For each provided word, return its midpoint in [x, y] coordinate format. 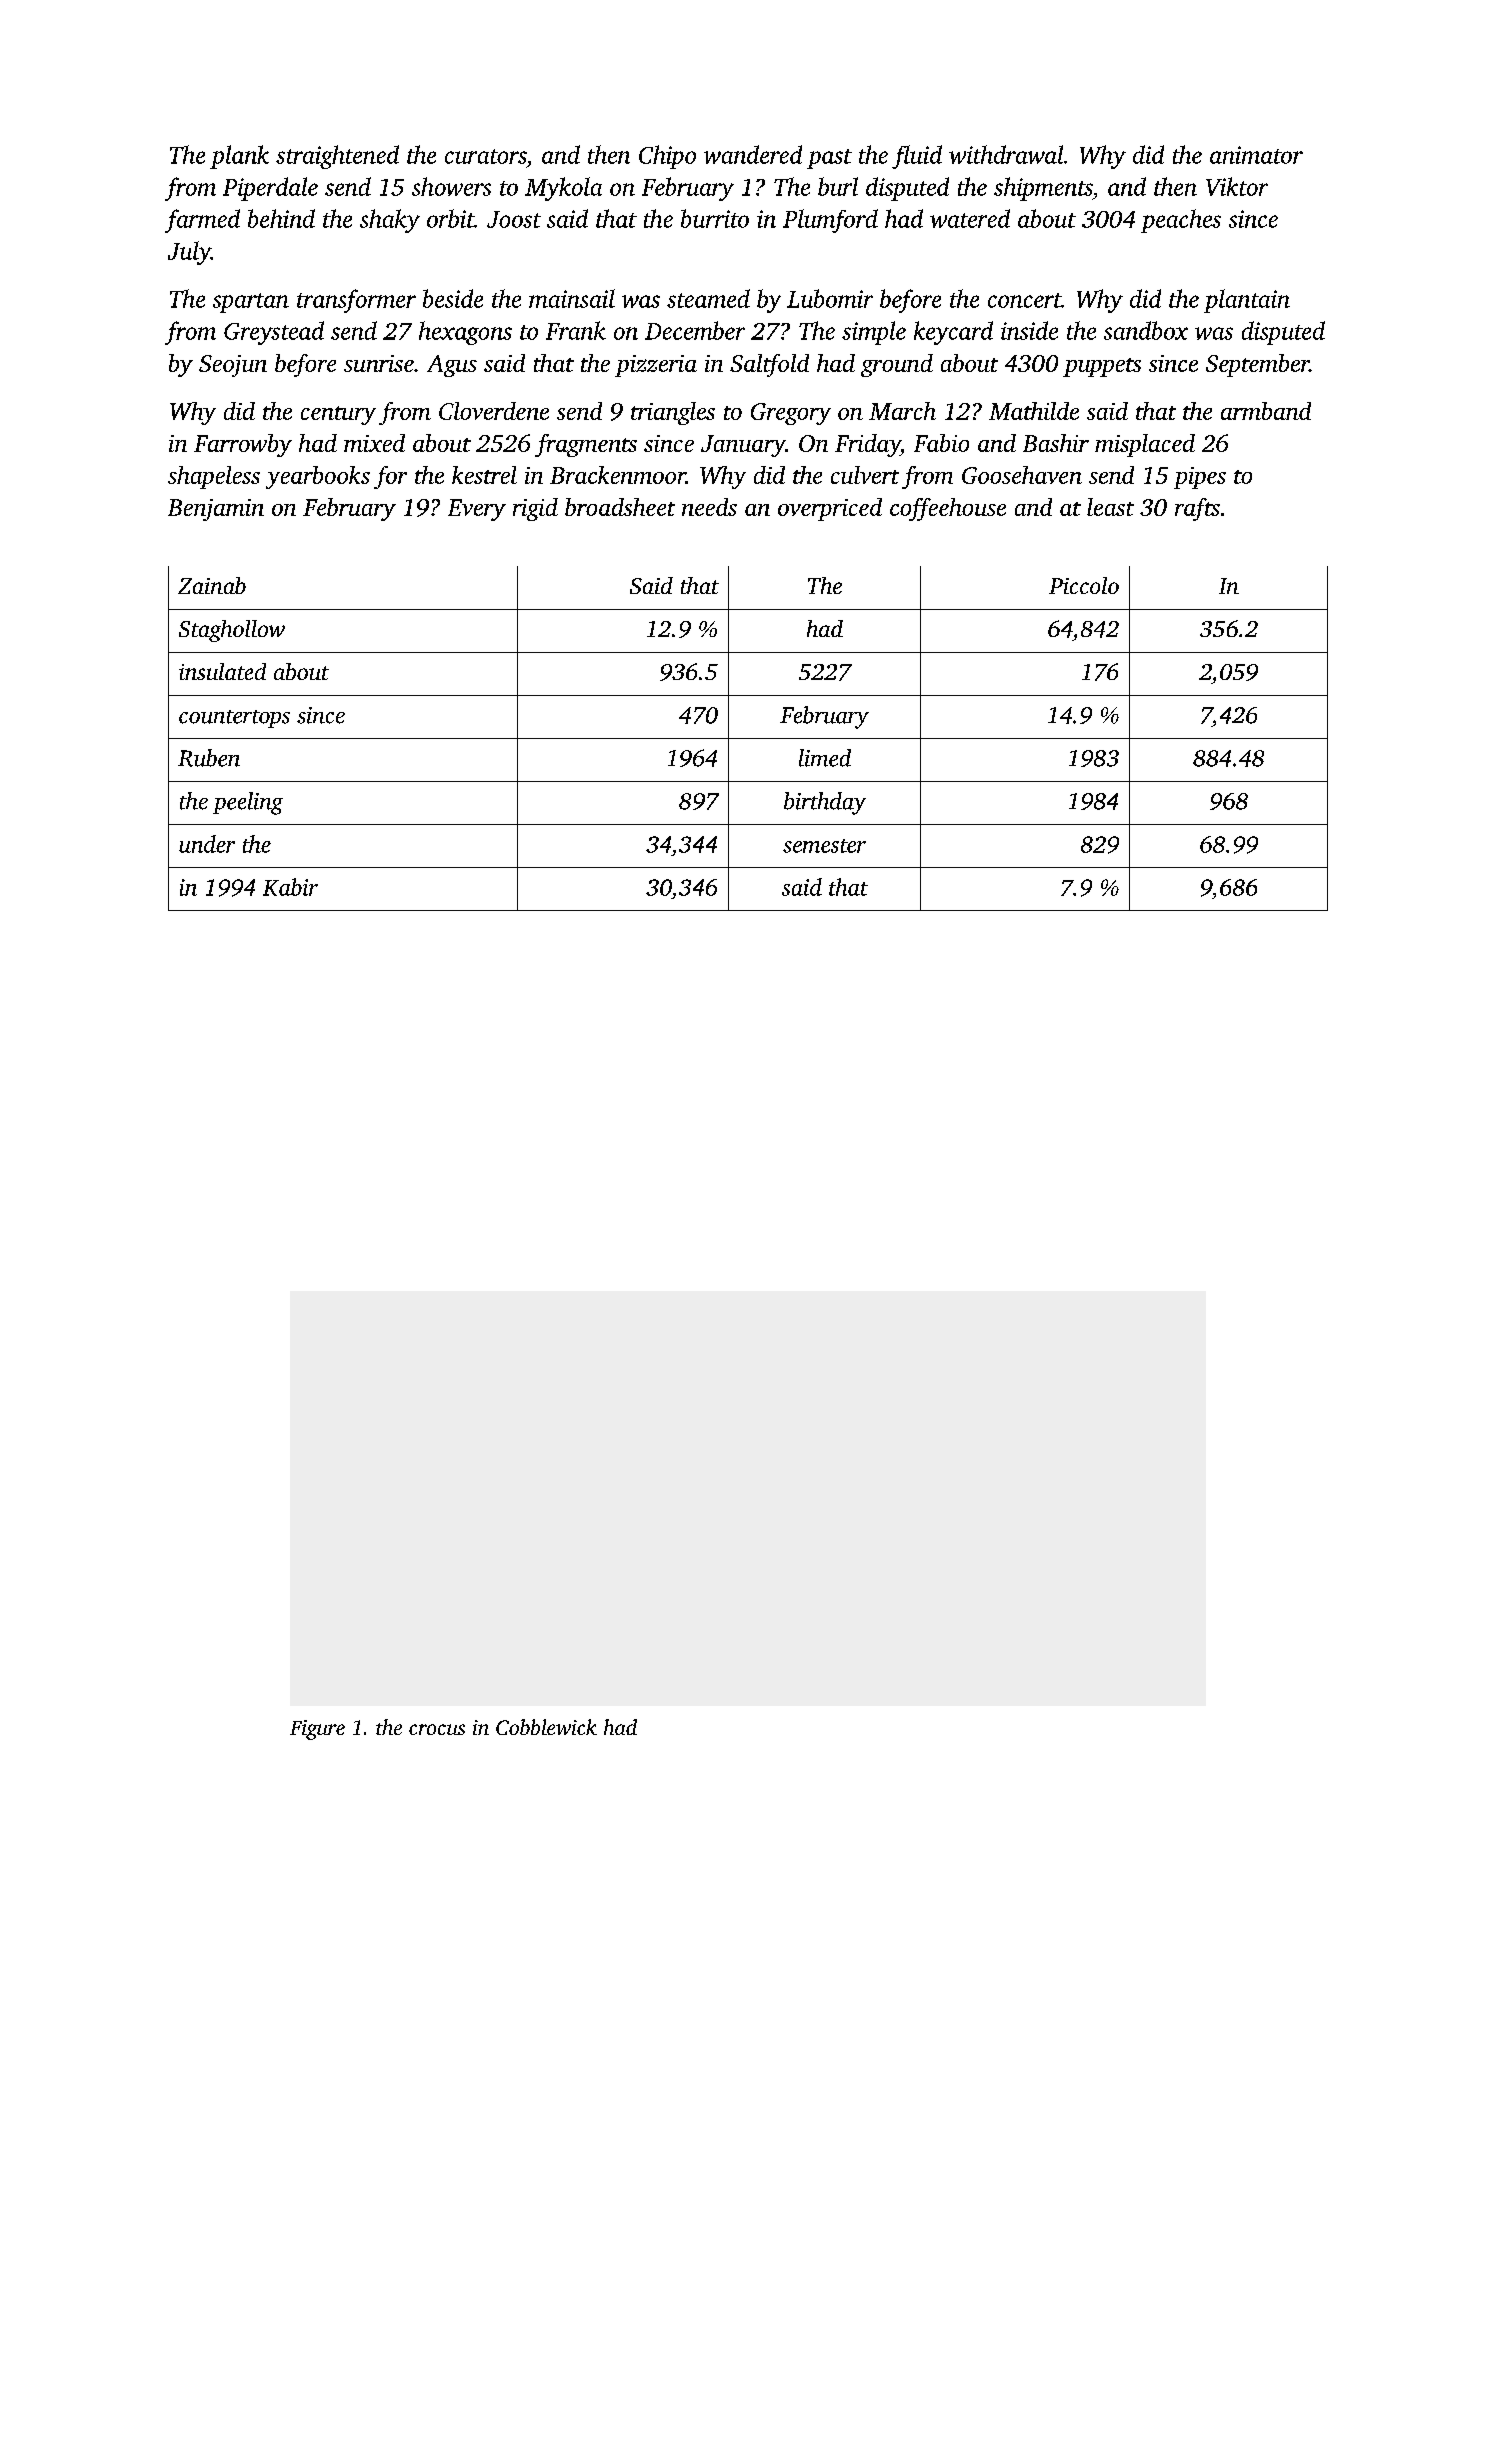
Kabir [290, 887]
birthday [825, 803]
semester [824, 846]
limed [825, 758]
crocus [437, 1729]
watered [970, 218]
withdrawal [1006, 154]
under [207, 844]
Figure [317, 1730]
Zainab [212, 585]
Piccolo [1084, 585]
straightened [337, 157]
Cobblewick [546, 1727]
